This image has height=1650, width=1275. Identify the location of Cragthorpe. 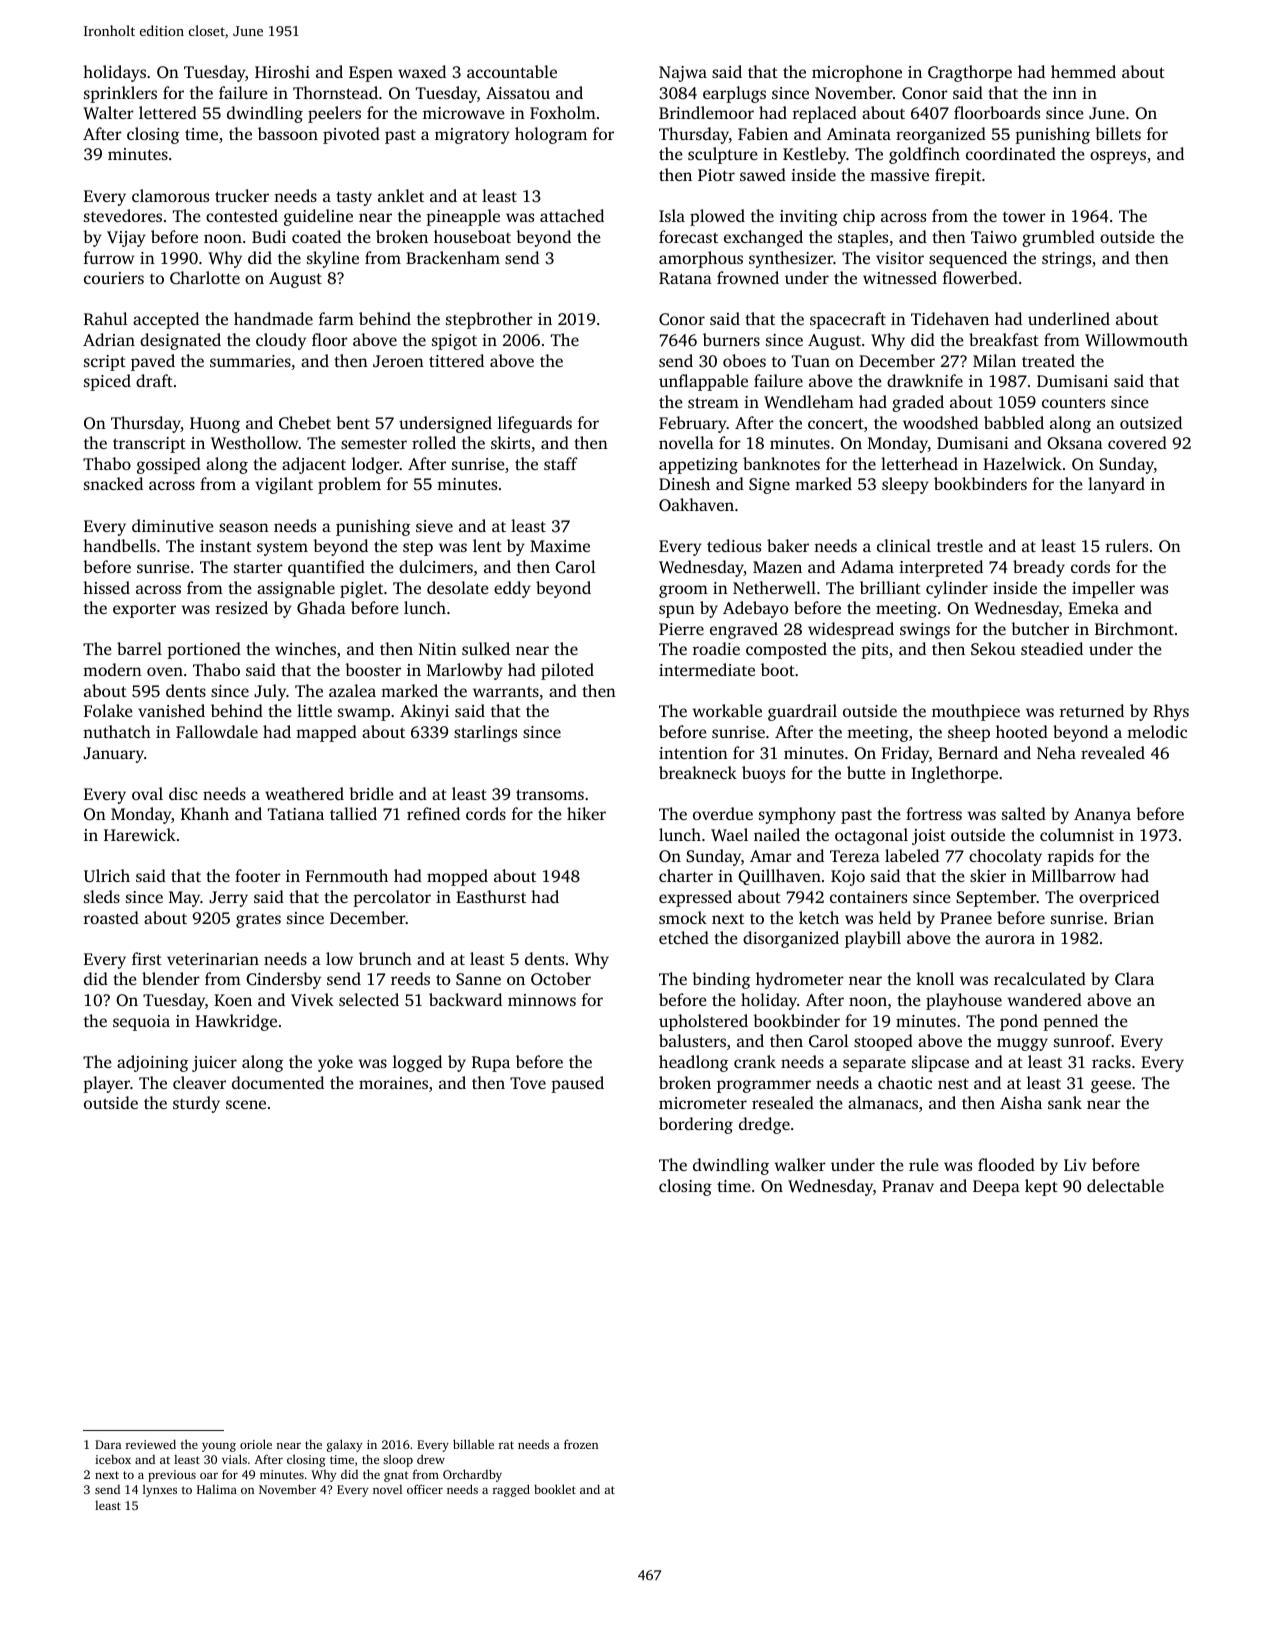
(970, 73).
